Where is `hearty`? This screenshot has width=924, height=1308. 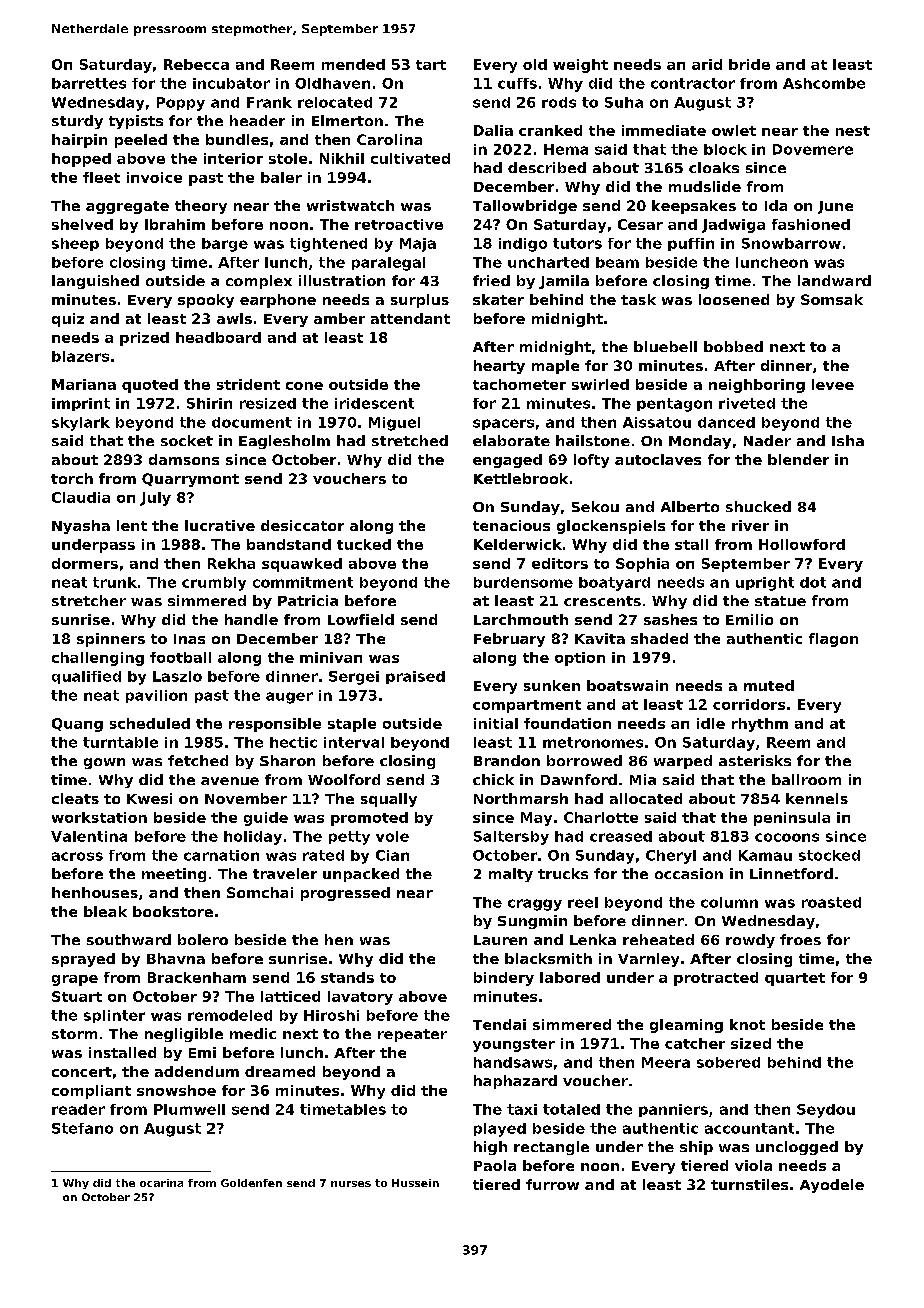
hearty is located at coordinates (499, 367).
